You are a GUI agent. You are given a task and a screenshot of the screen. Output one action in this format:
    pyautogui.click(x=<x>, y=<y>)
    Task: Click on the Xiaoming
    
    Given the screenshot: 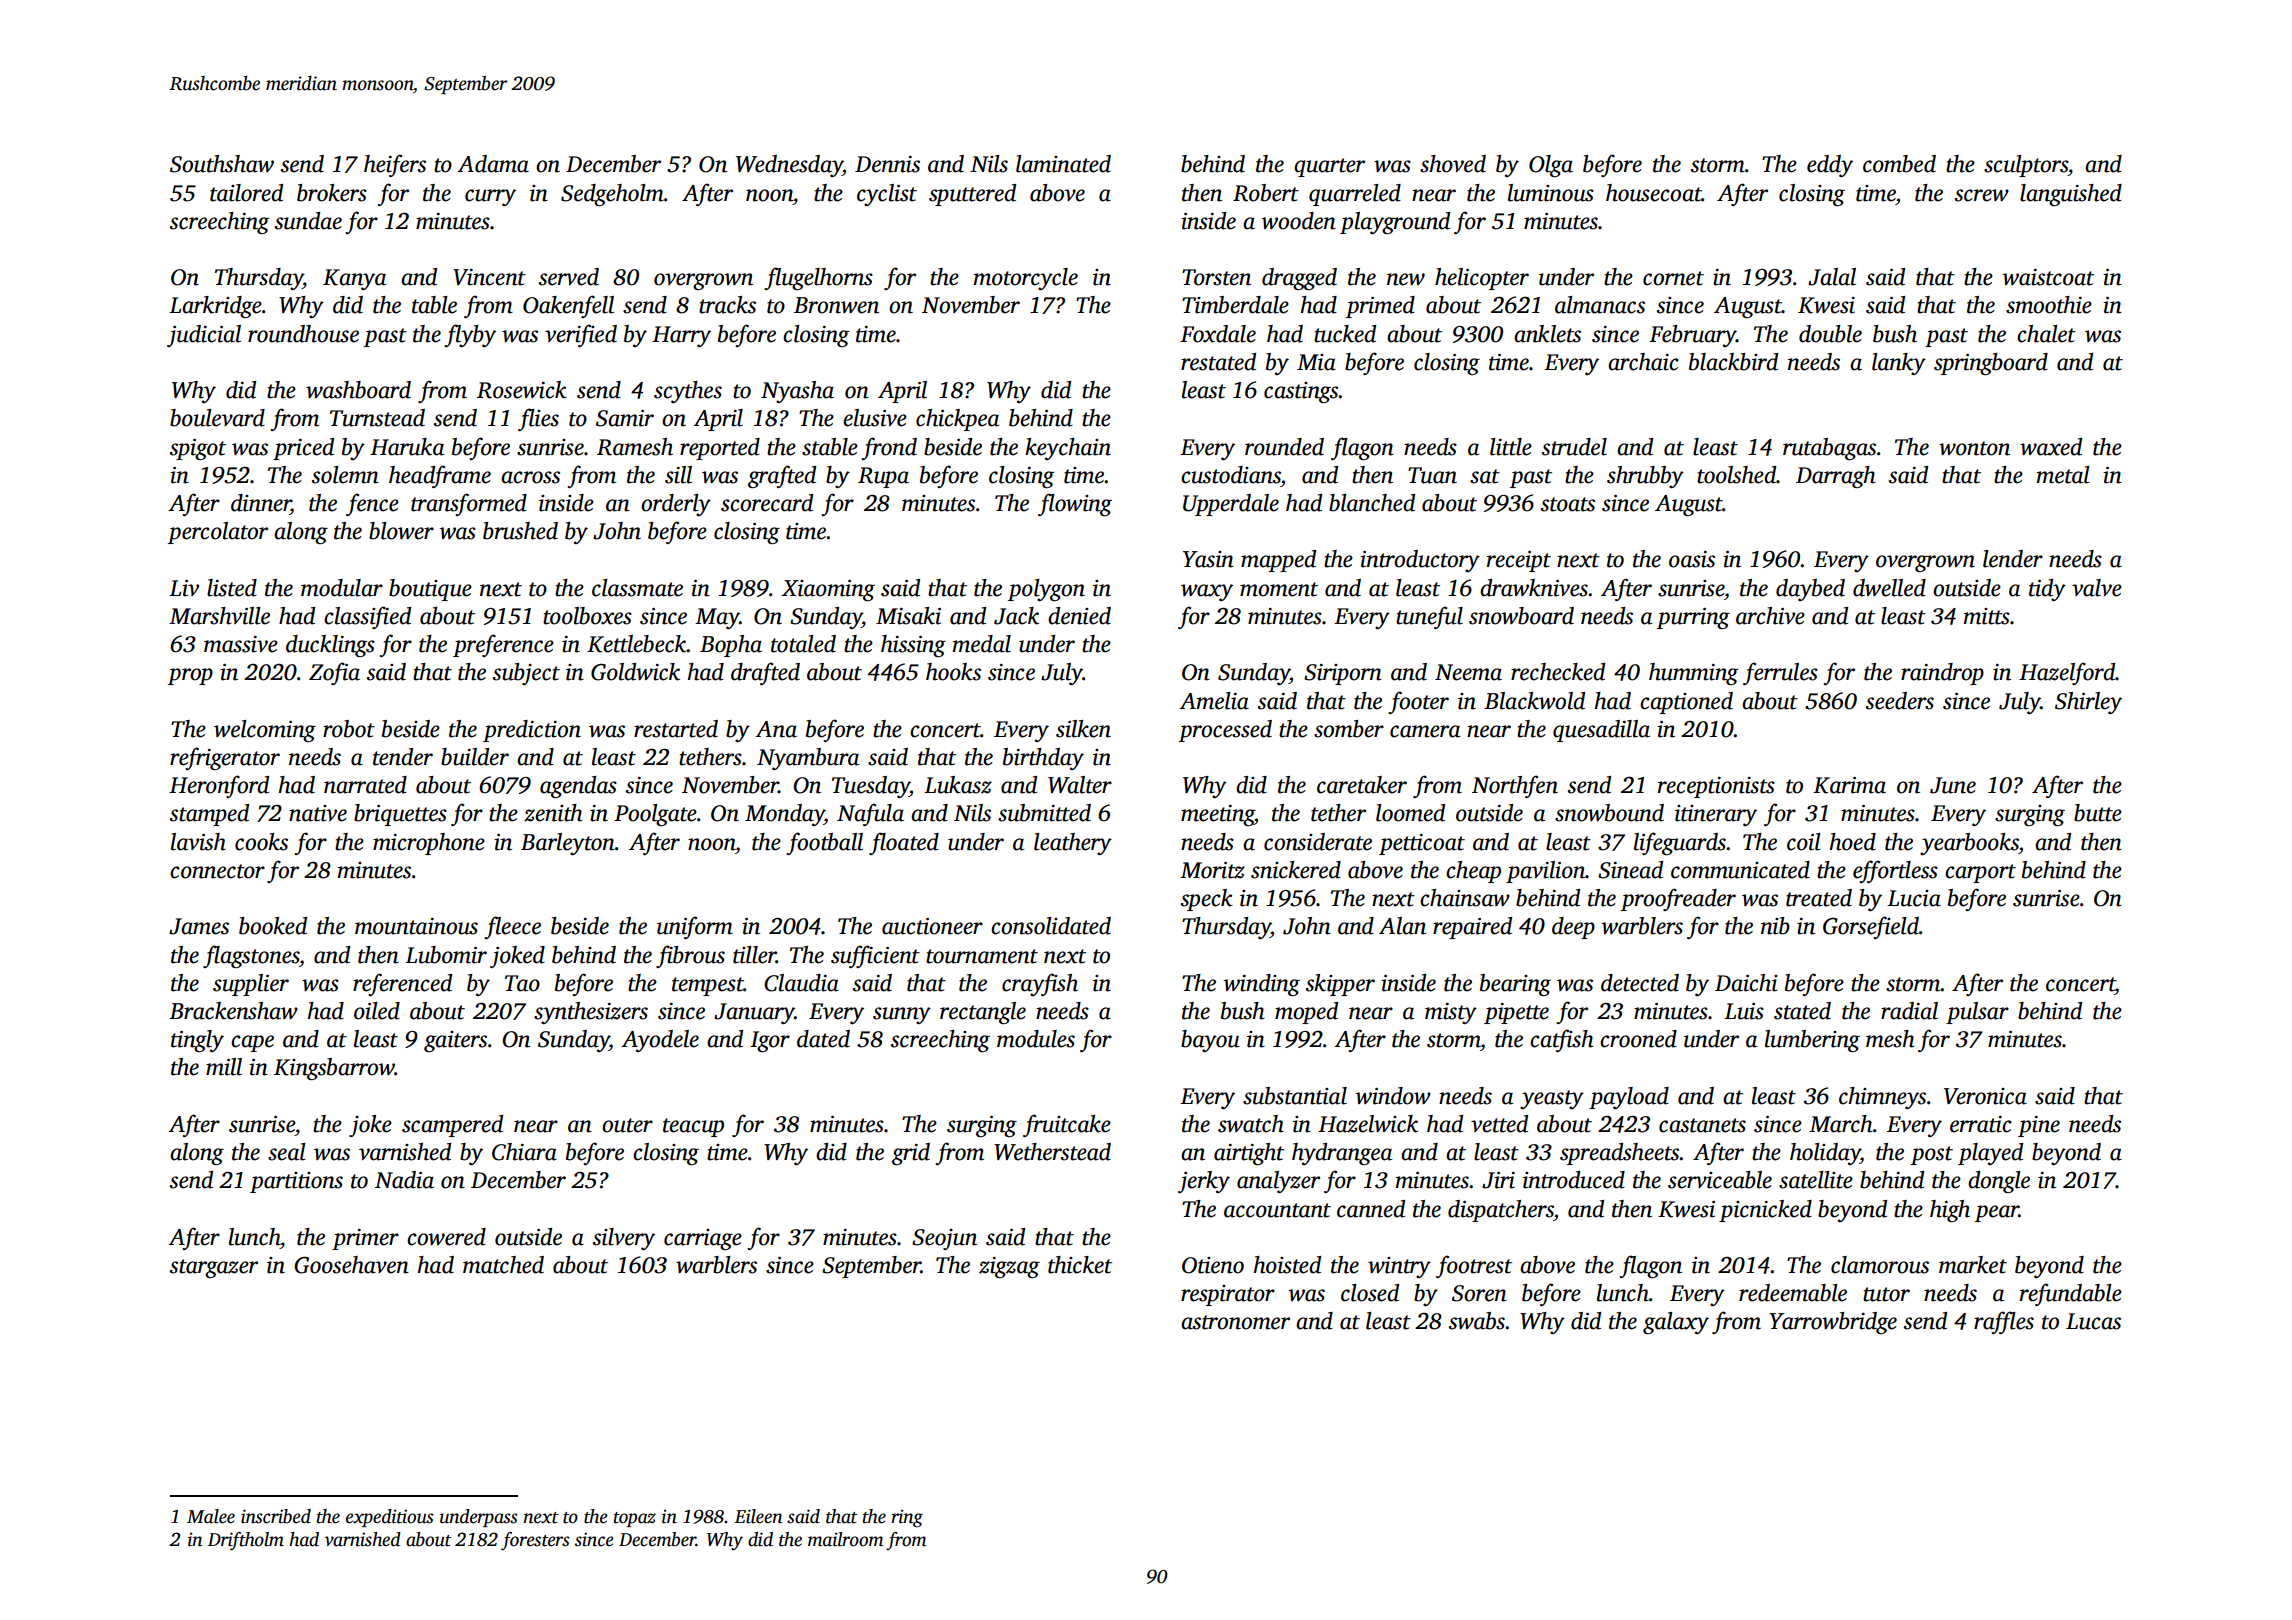 What is the action you would take?
    pyautogui.click(x=828, y=590)
